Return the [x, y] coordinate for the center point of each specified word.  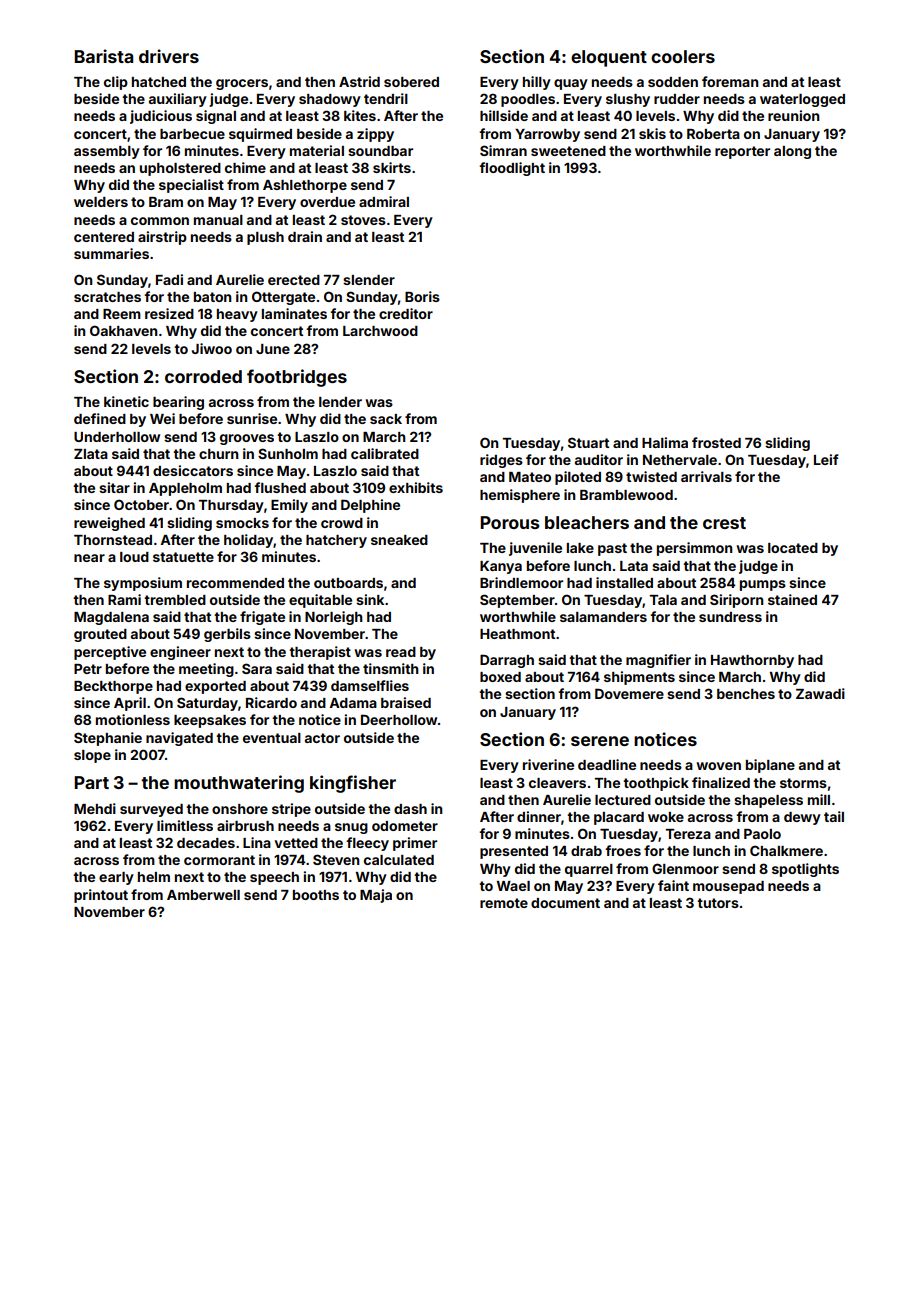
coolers [683, 56]
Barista [103, 56]
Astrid [359, 81]
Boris [422, 296]
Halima [665, 442]
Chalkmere [786, 850]
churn [219, 454]
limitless [185, 825]
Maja [376, 896]
